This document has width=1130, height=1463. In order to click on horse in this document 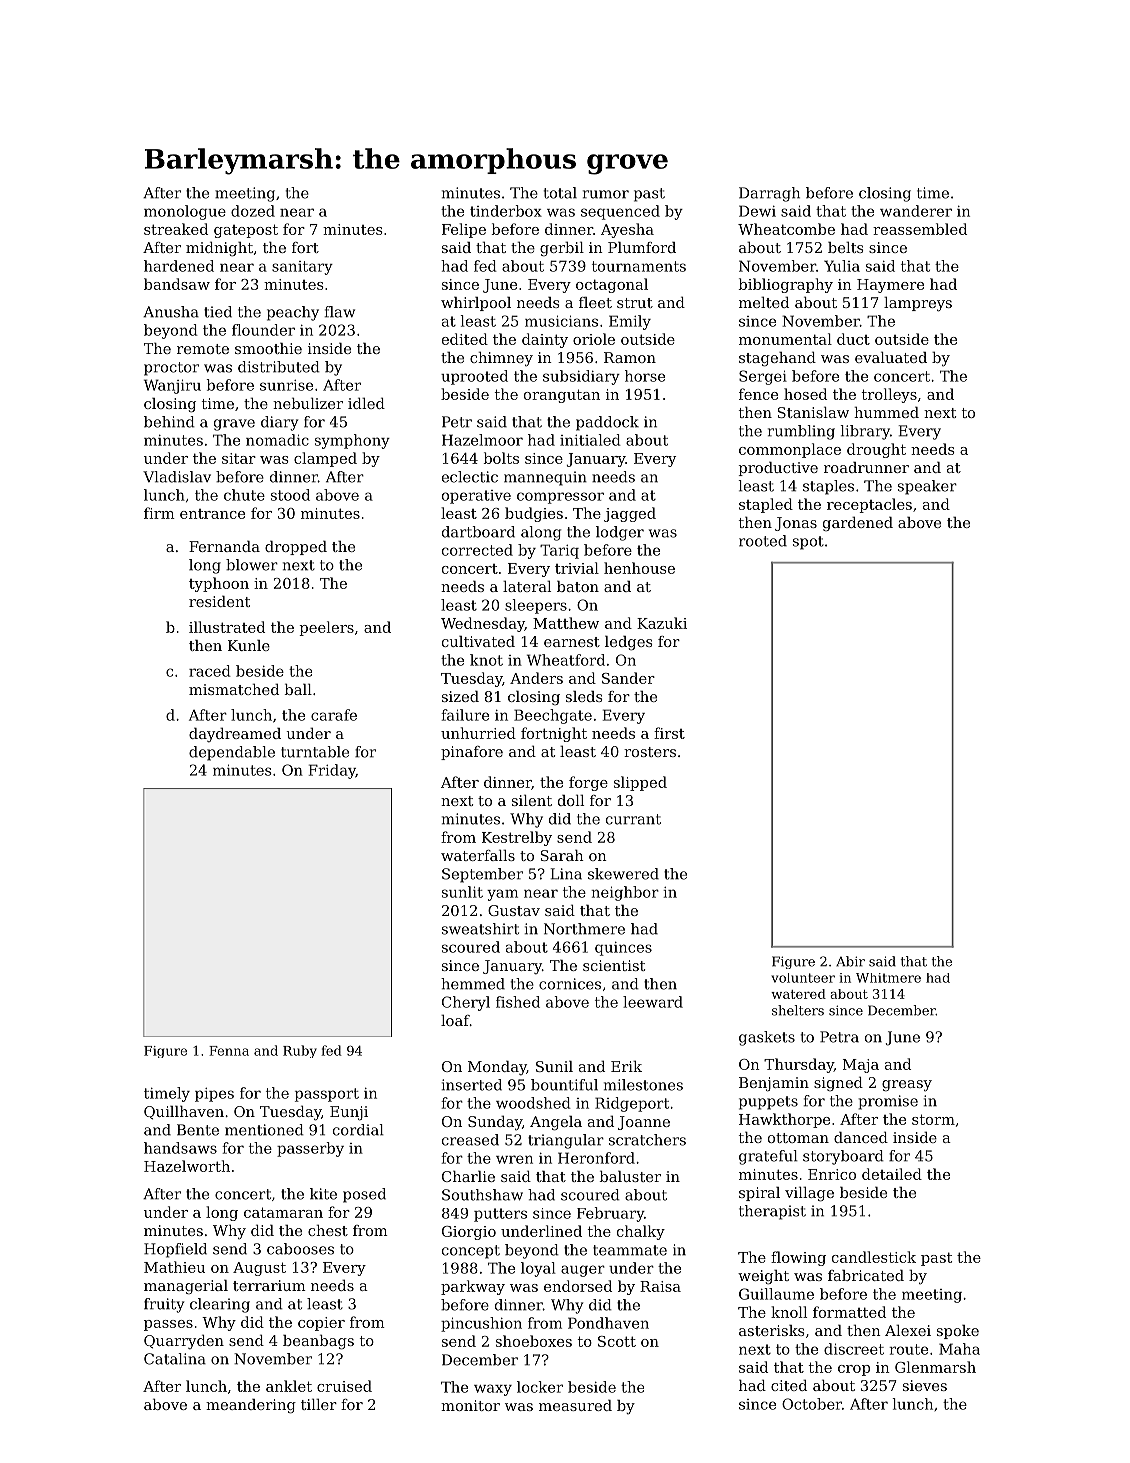, I will do `click(645, 376)`.
